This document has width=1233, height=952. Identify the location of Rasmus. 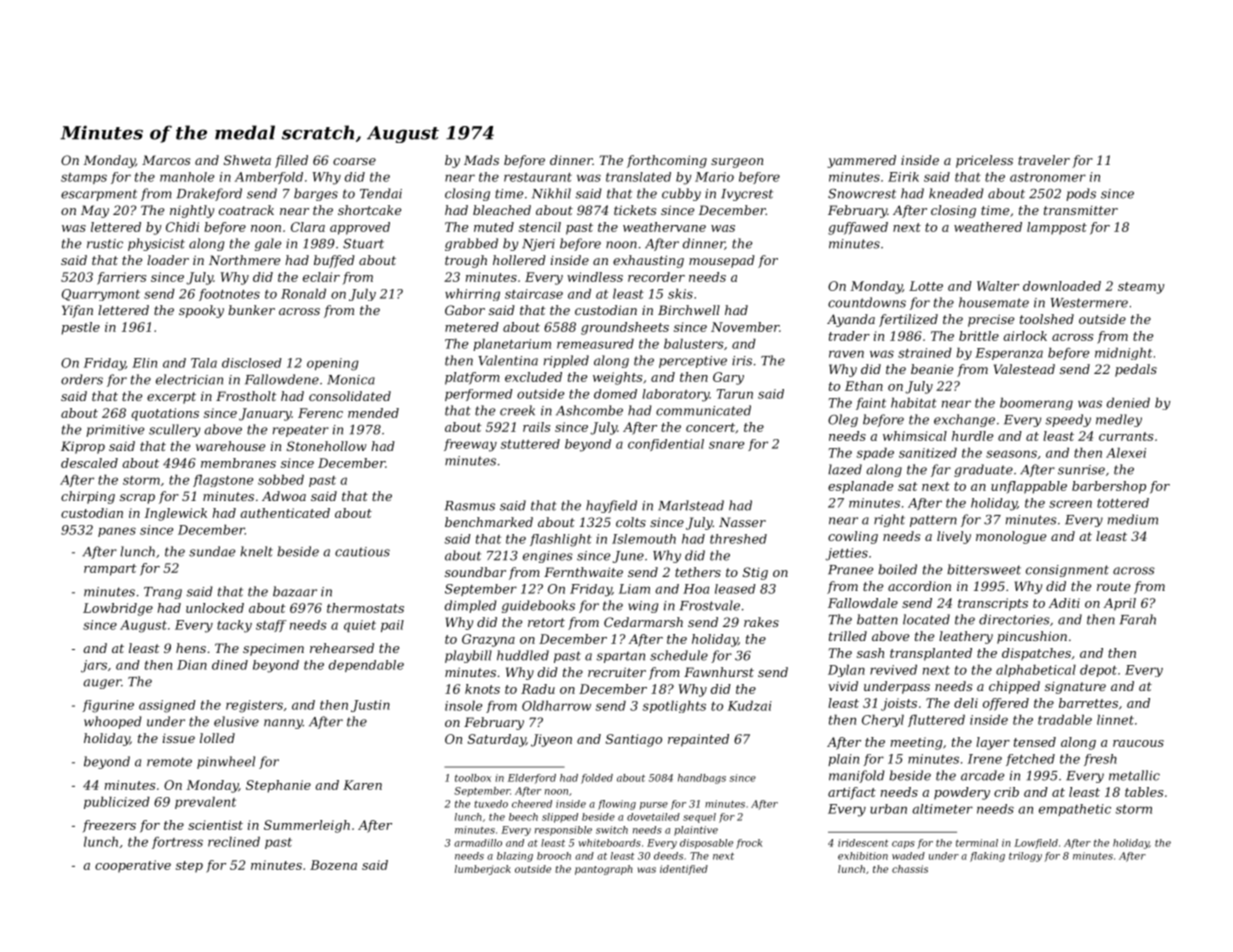
(469, 506).
